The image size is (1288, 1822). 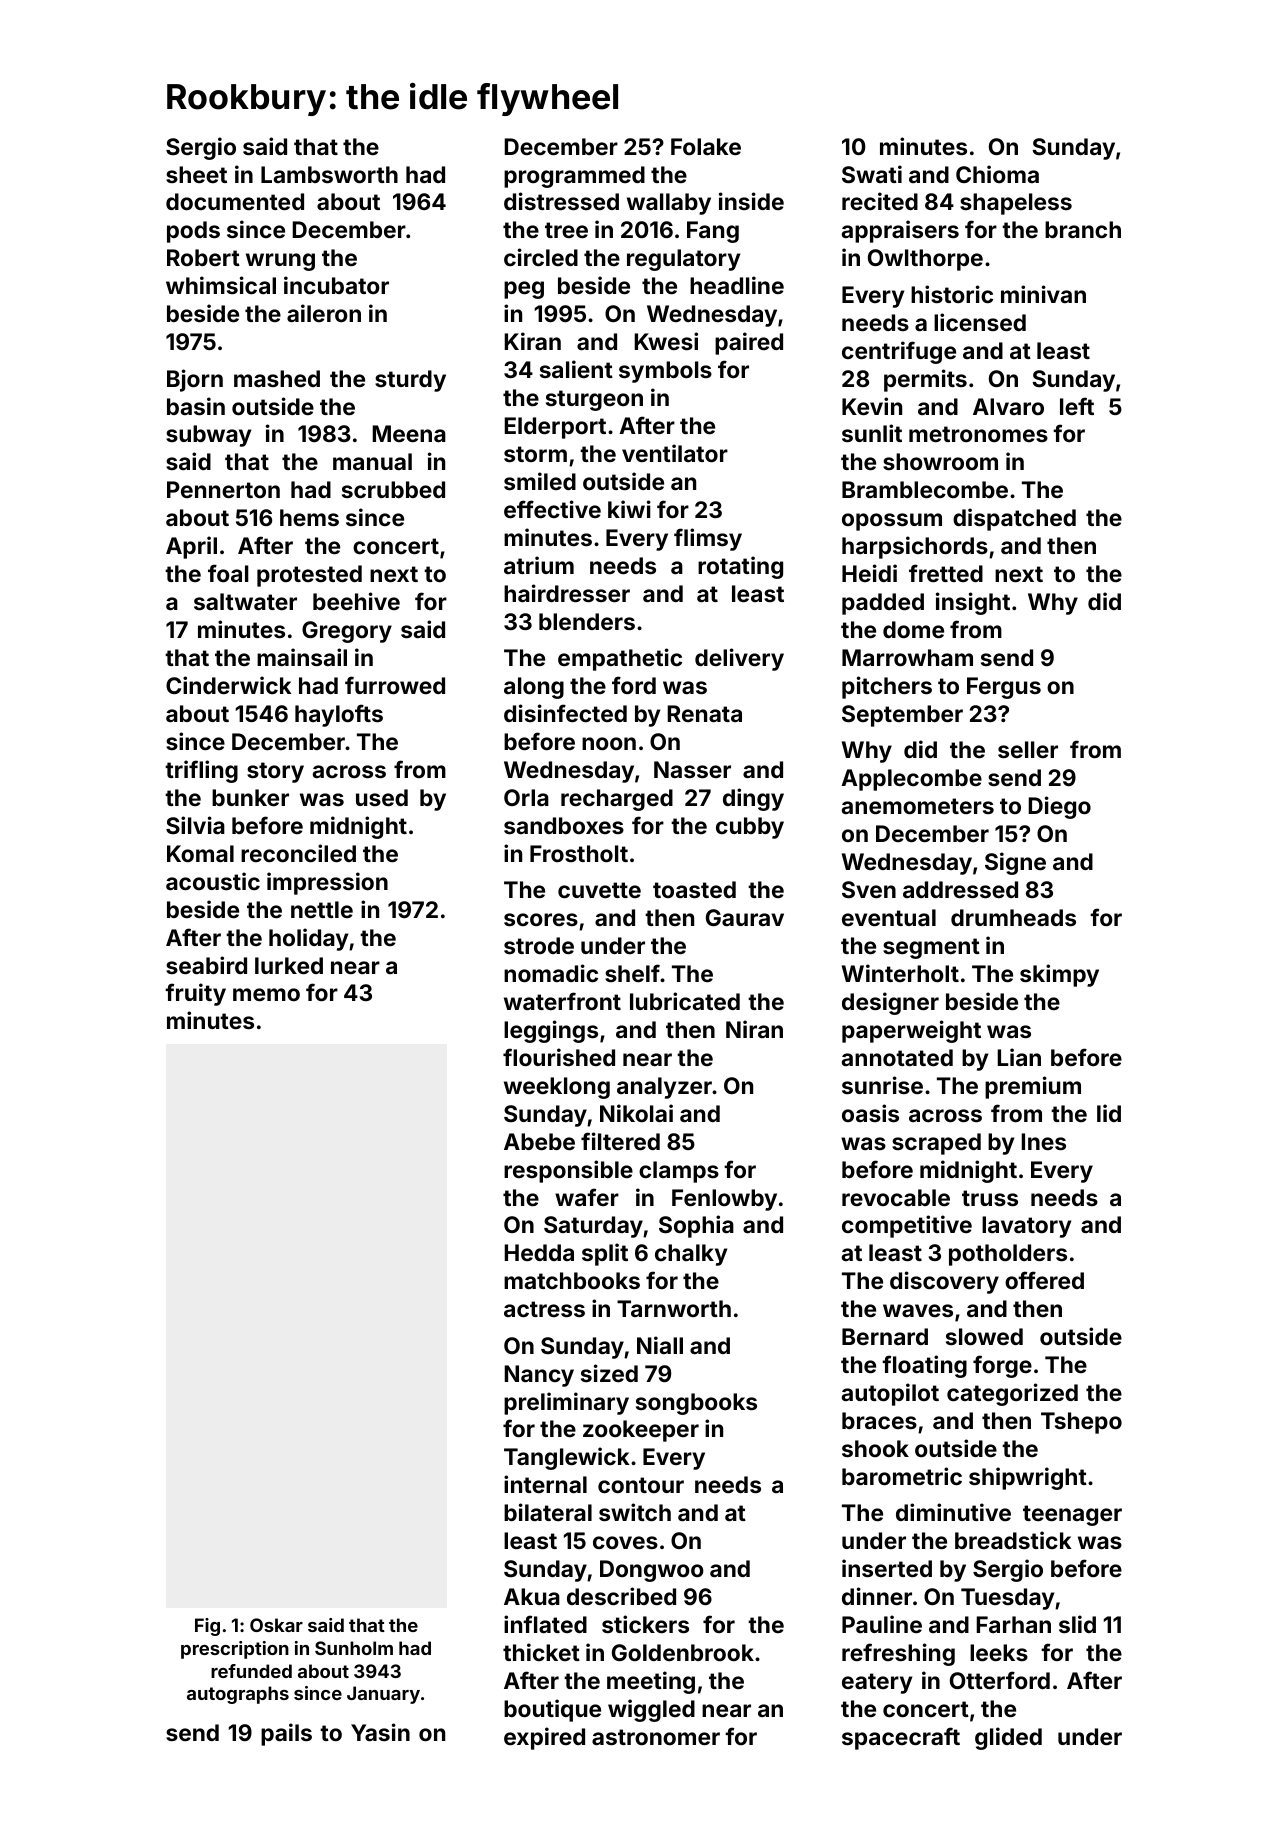 What do you see at coordinates (354, 1648) in the document?
I see `Sunholm` at bounding box center [354, 1648].
